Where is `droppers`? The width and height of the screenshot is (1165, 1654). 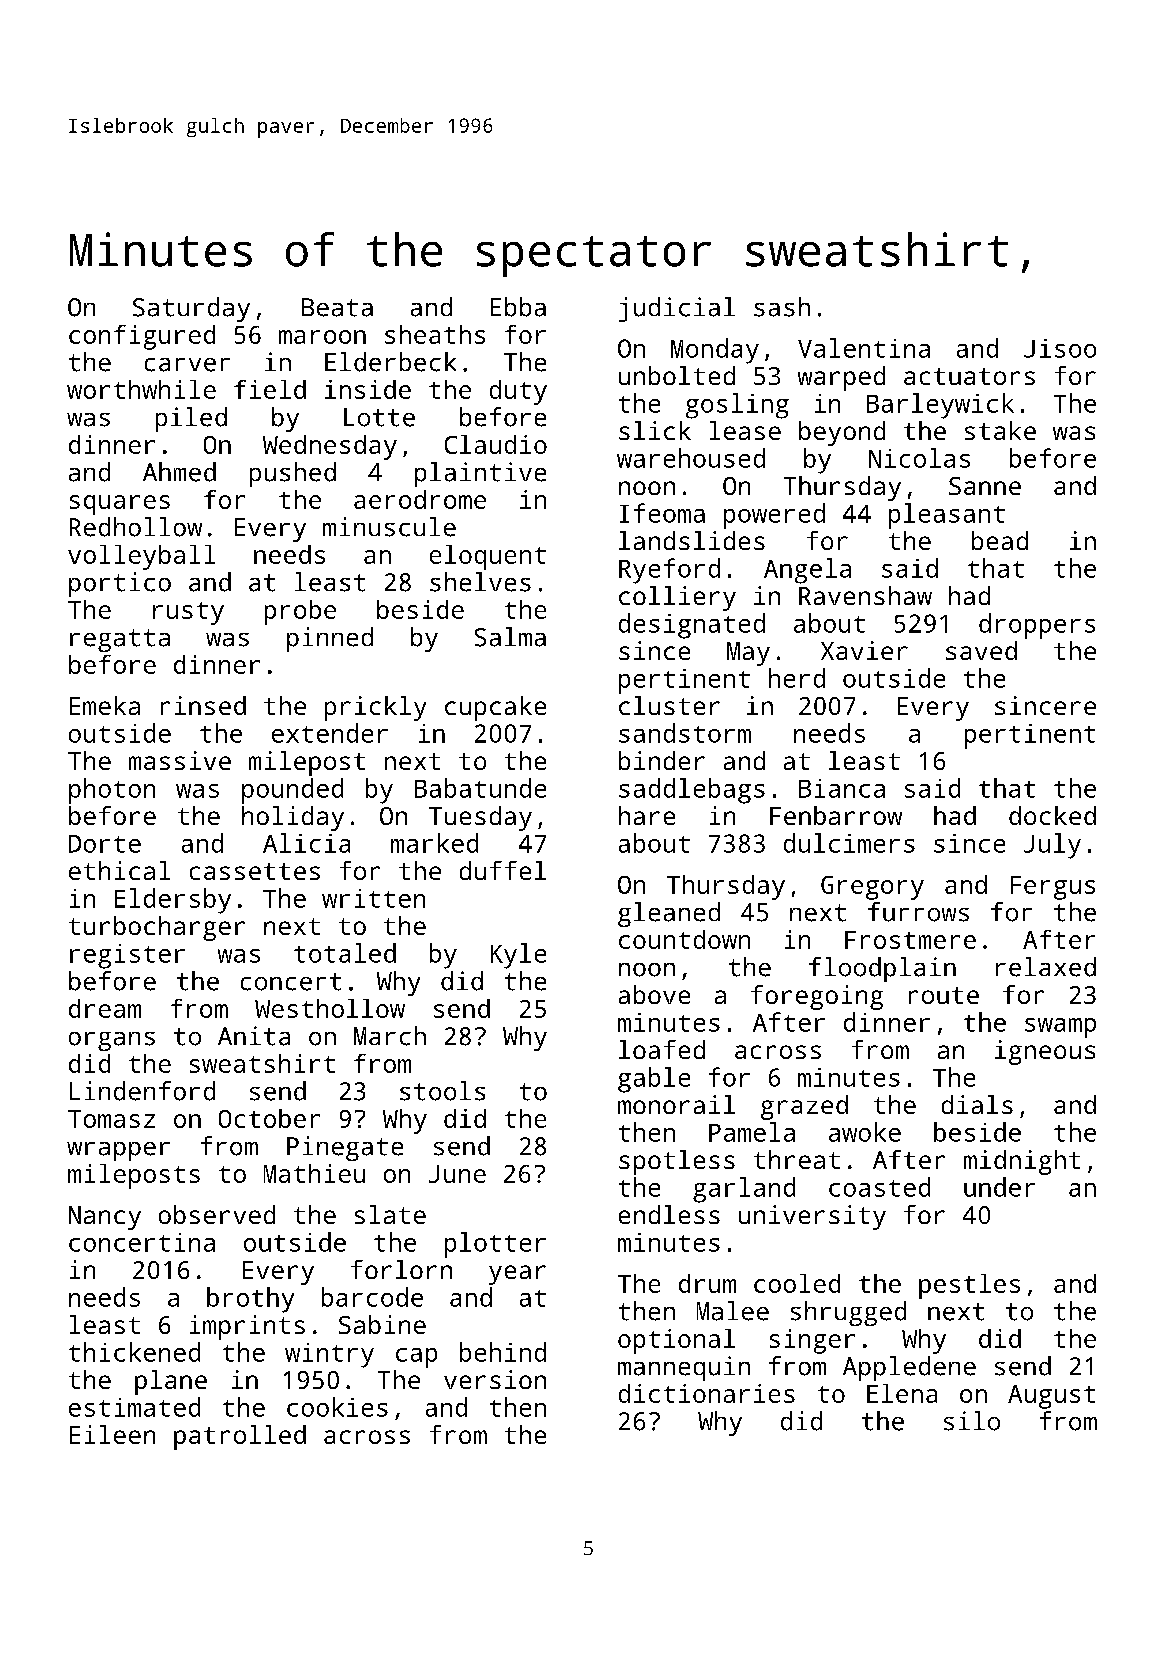
droppers is located at coordinates (1037, 626).
